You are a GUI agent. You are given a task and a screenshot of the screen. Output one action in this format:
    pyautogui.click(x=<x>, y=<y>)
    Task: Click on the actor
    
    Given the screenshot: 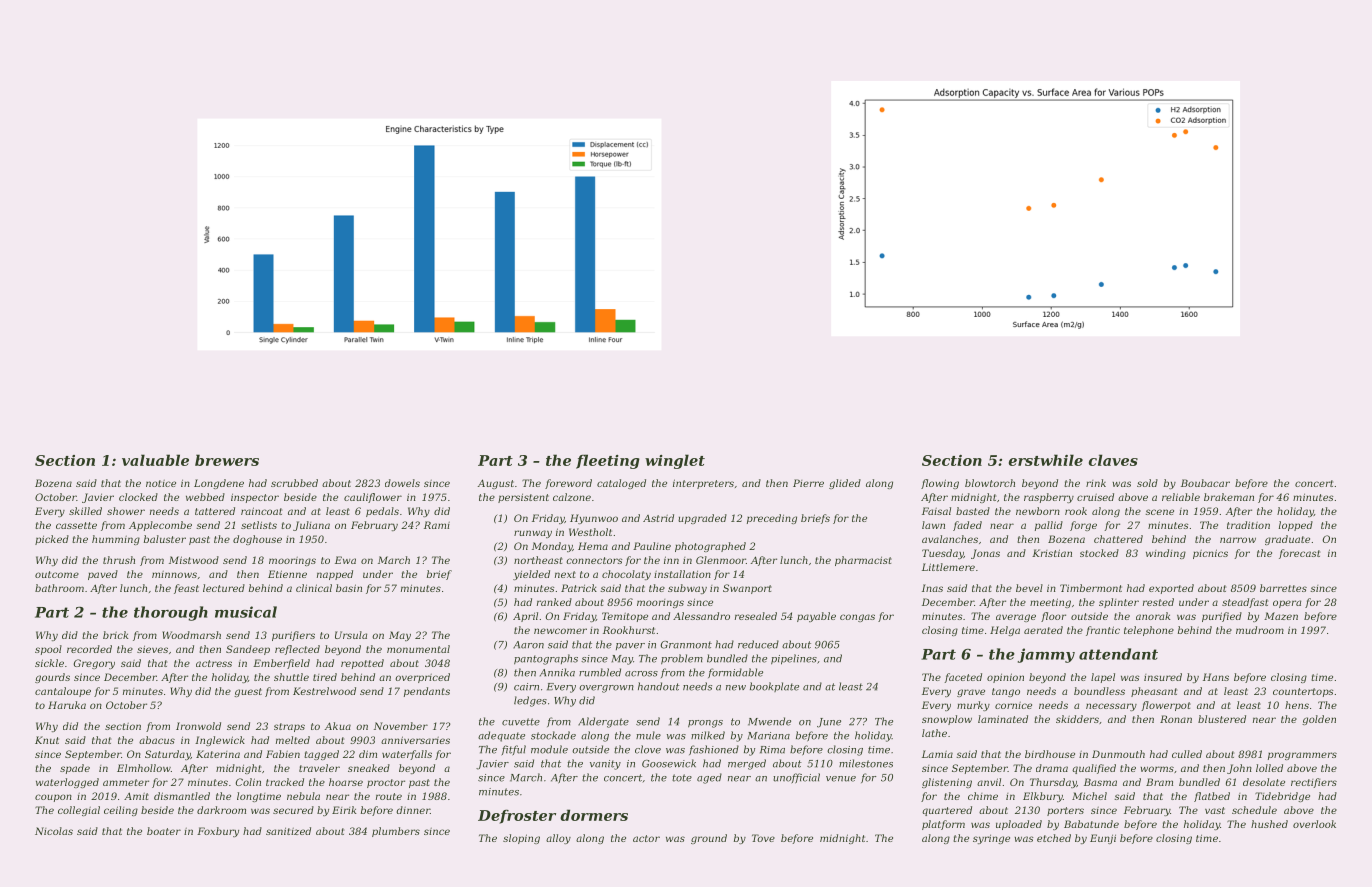 What is the action you would take?
    pyautogui.click(x=646, y=838)
